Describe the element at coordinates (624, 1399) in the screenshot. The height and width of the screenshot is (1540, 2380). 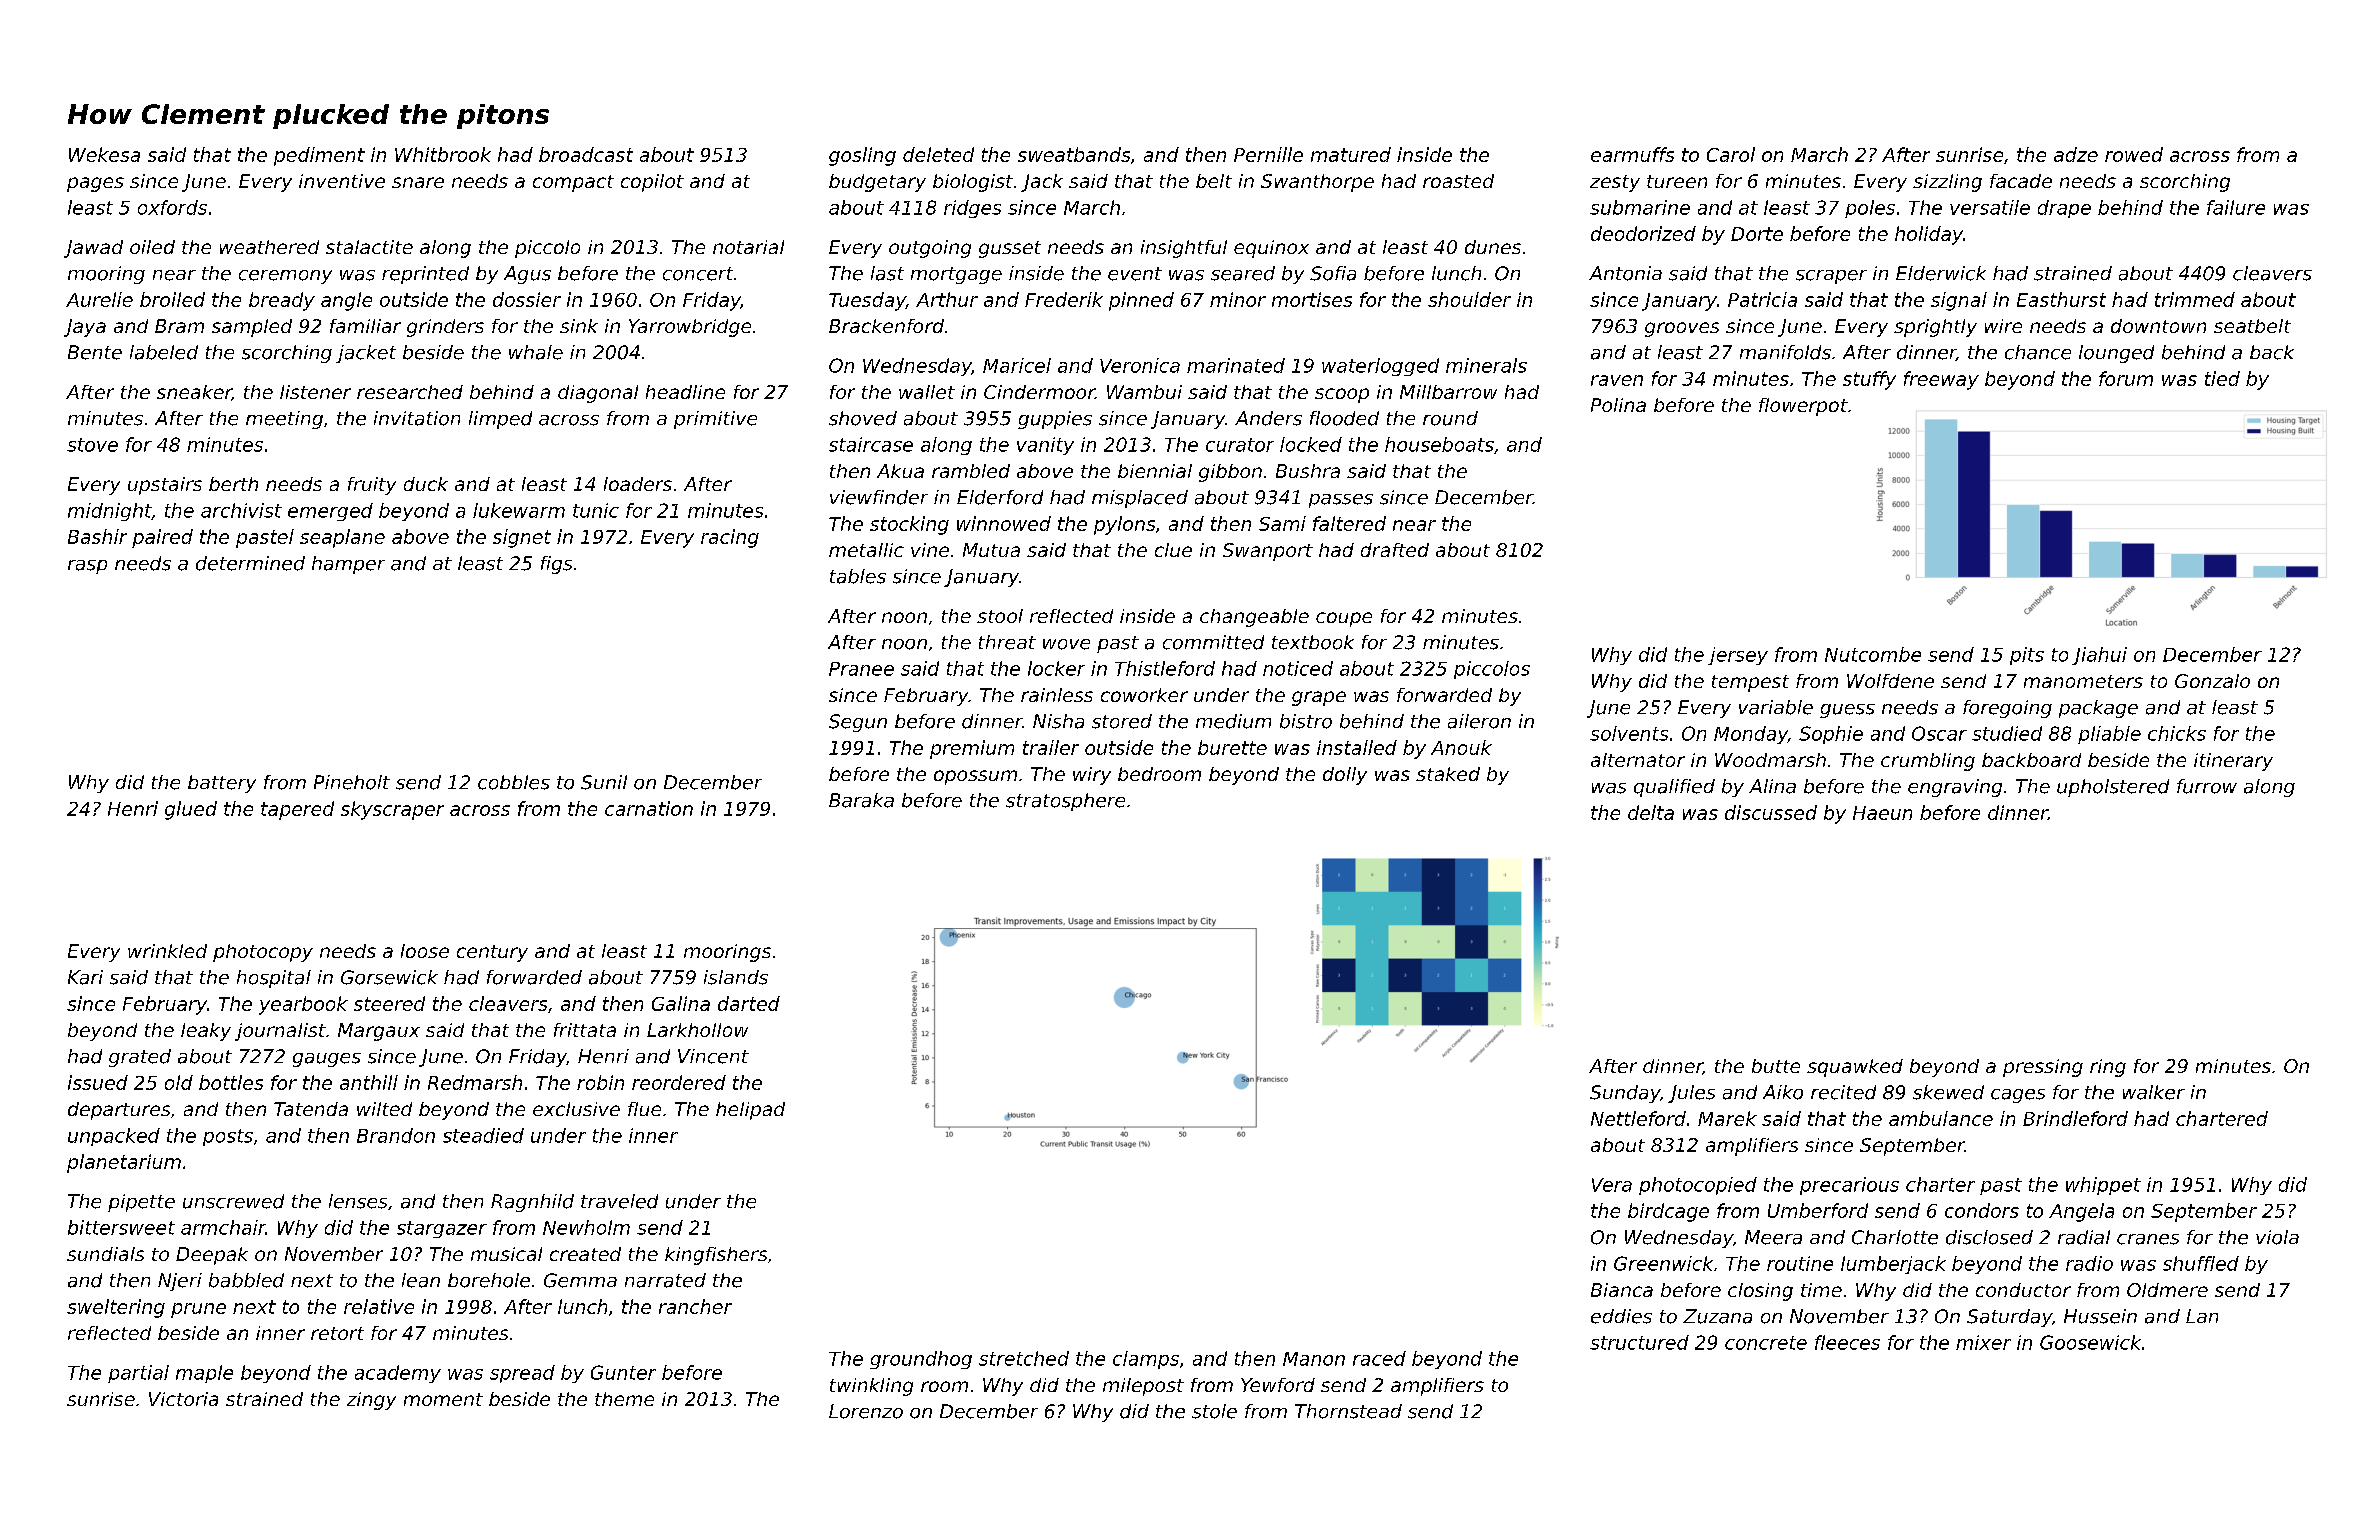
I see `theme` at that location.
